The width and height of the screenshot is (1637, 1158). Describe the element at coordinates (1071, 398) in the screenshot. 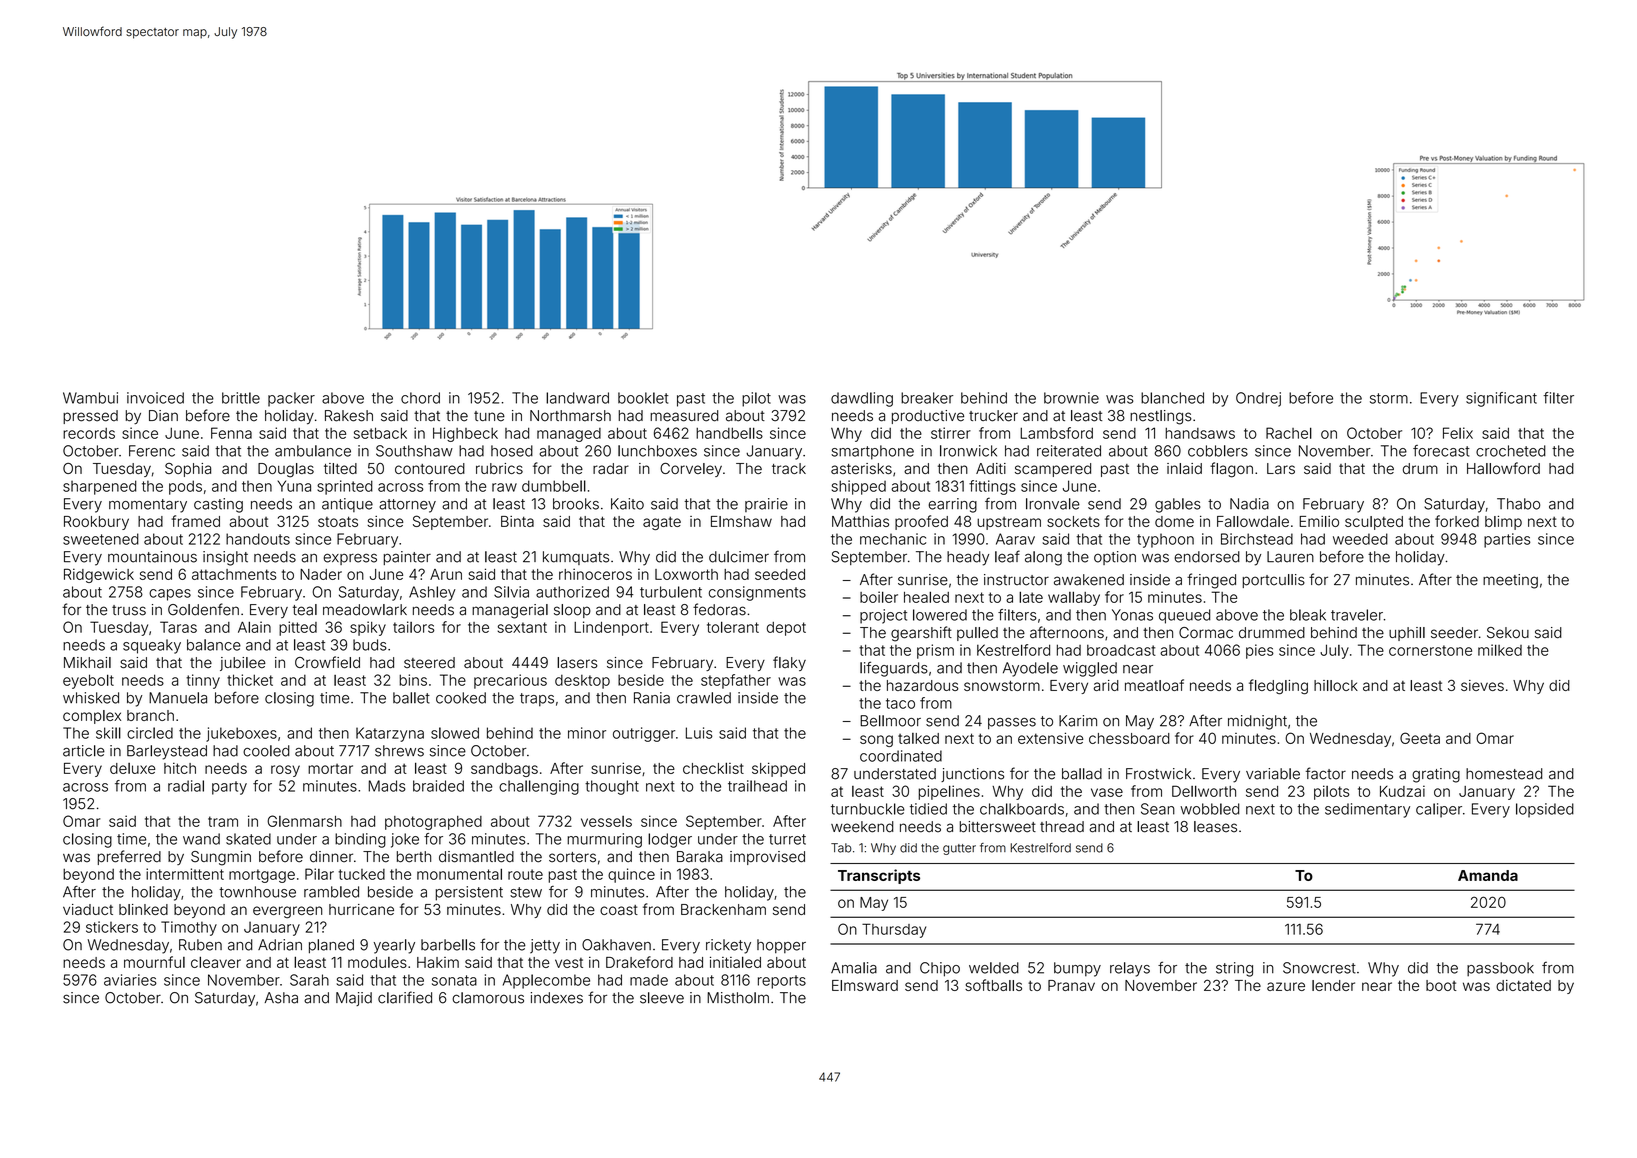

I see `brownie` at that location.
